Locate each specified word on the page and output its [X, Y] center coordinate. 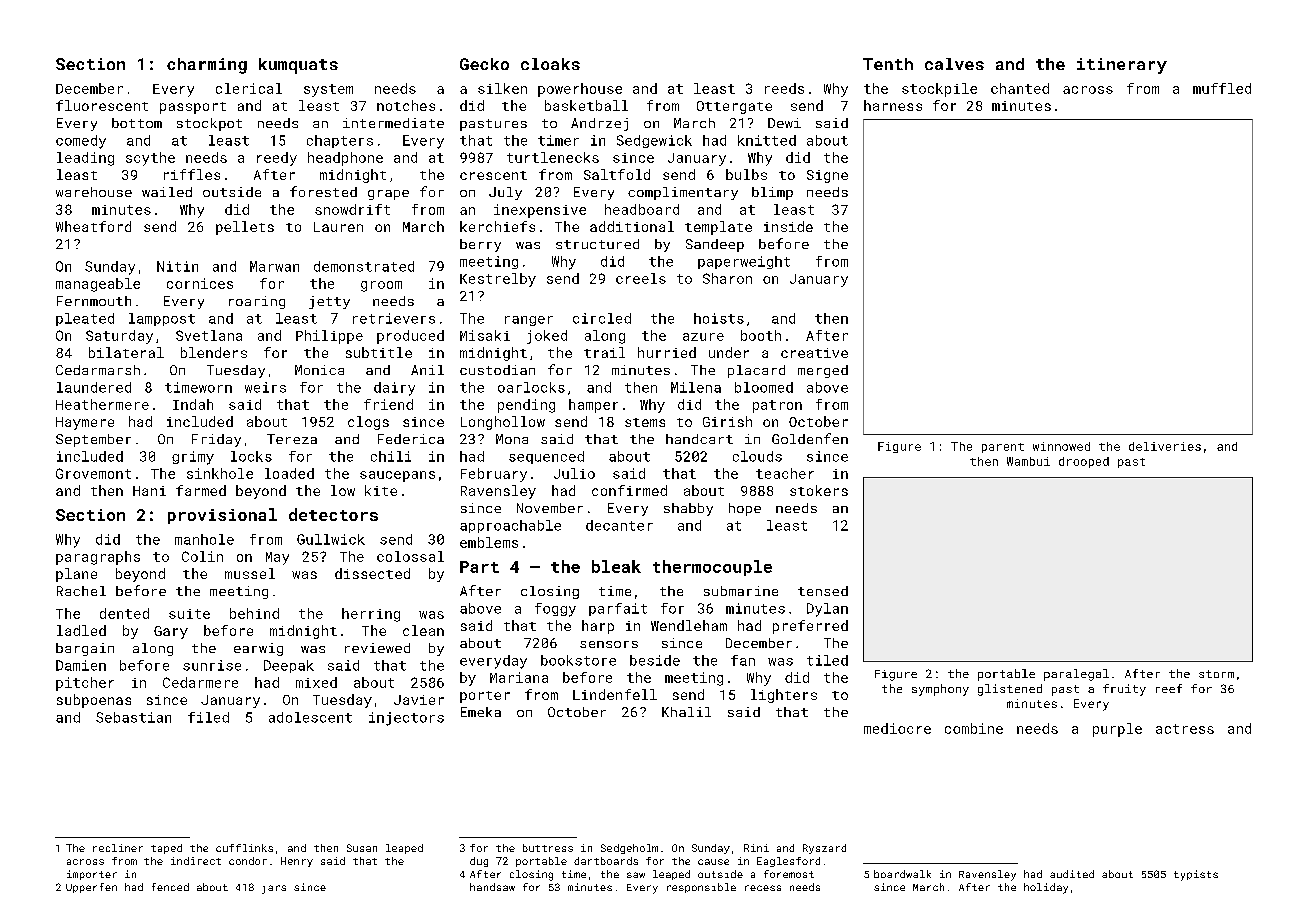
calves [954, 64]
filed [208, 717]
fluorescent [102, 105]
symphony [940, 690]
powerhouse [580, 90]
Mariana [519, 677]
